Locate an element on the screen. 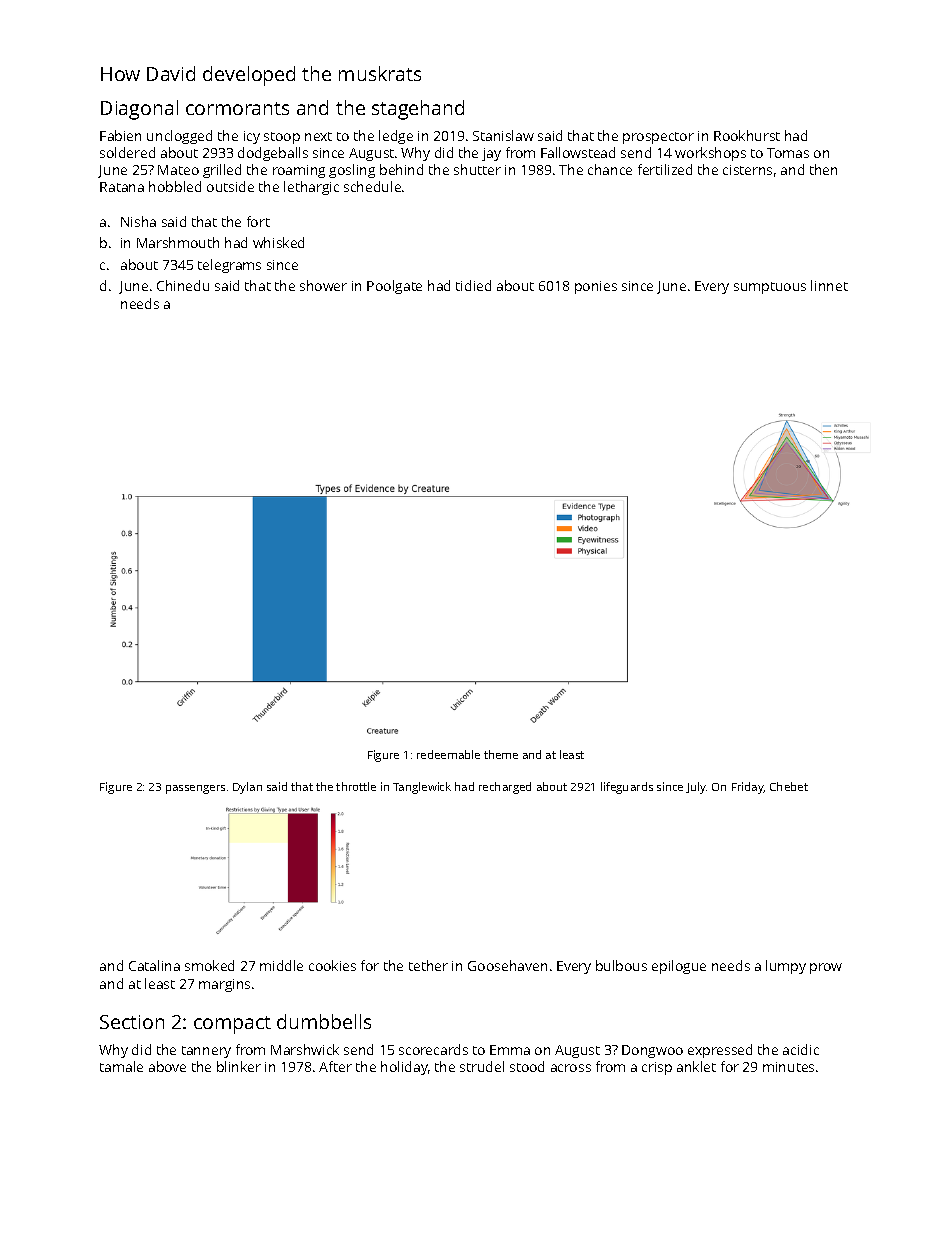  Rookhurst is located at coordinates (747, 135).
